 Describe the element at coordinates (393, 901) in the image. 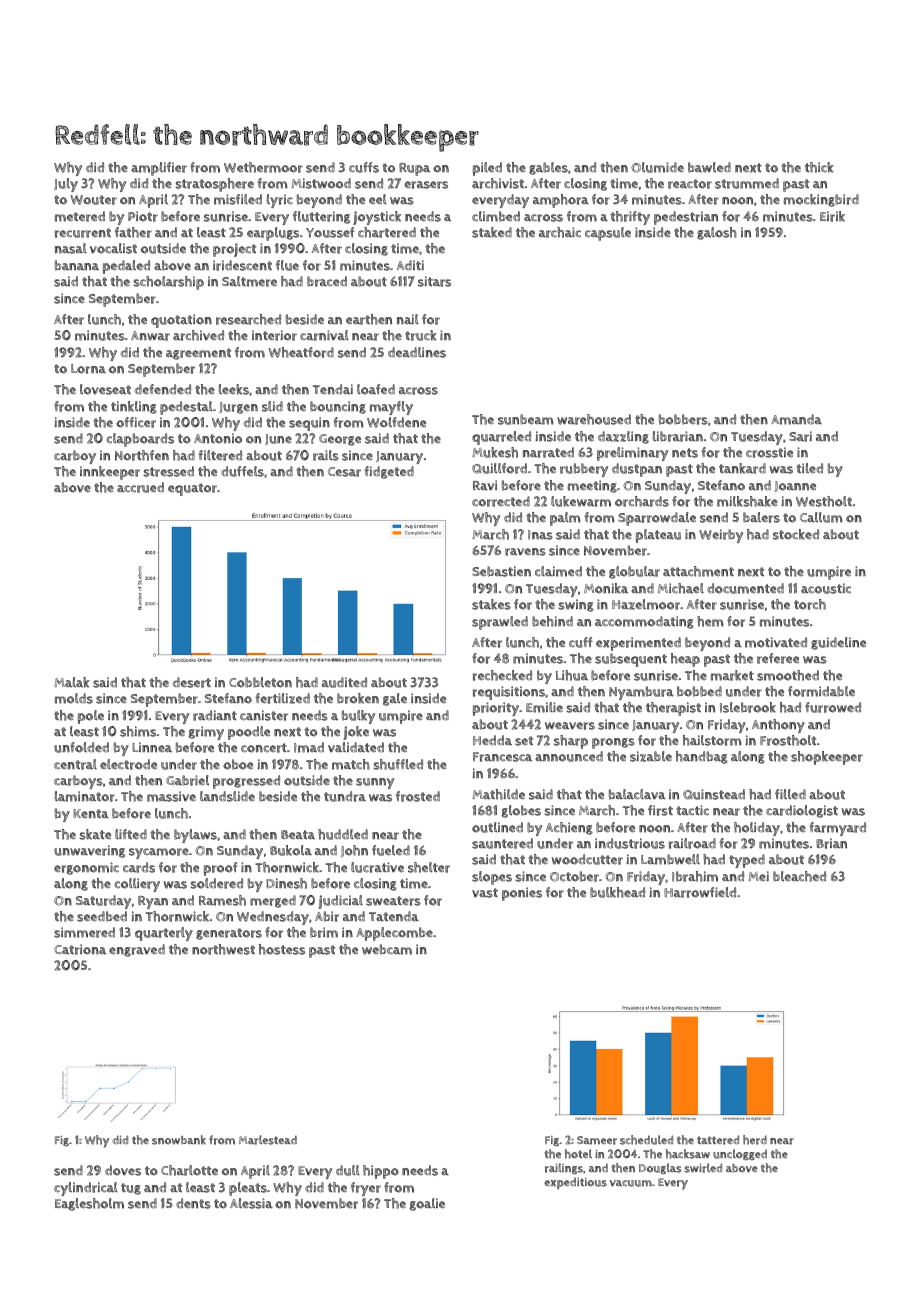

I see `sweaters` at that location.
